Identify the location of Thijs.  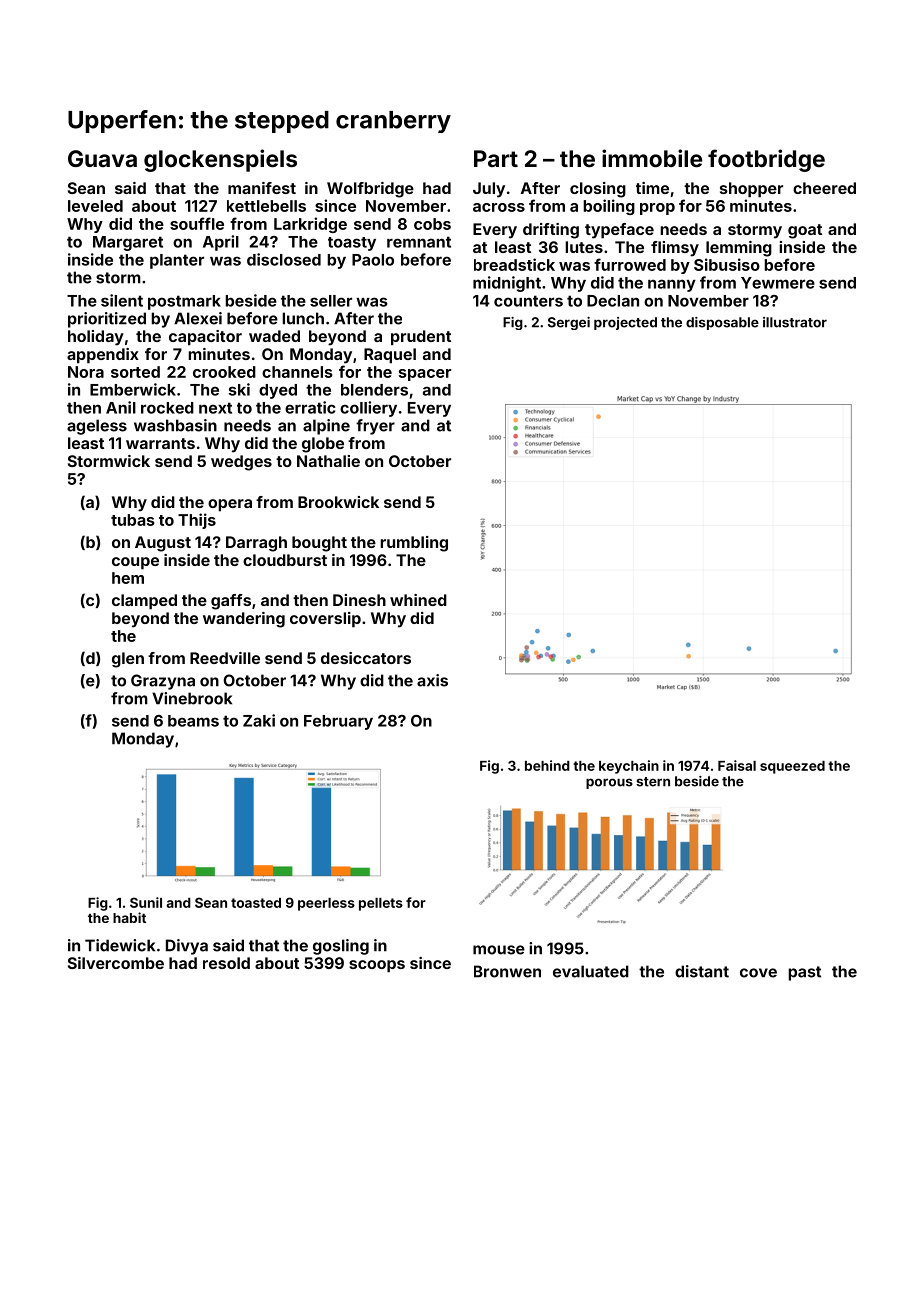
(197, 521).
